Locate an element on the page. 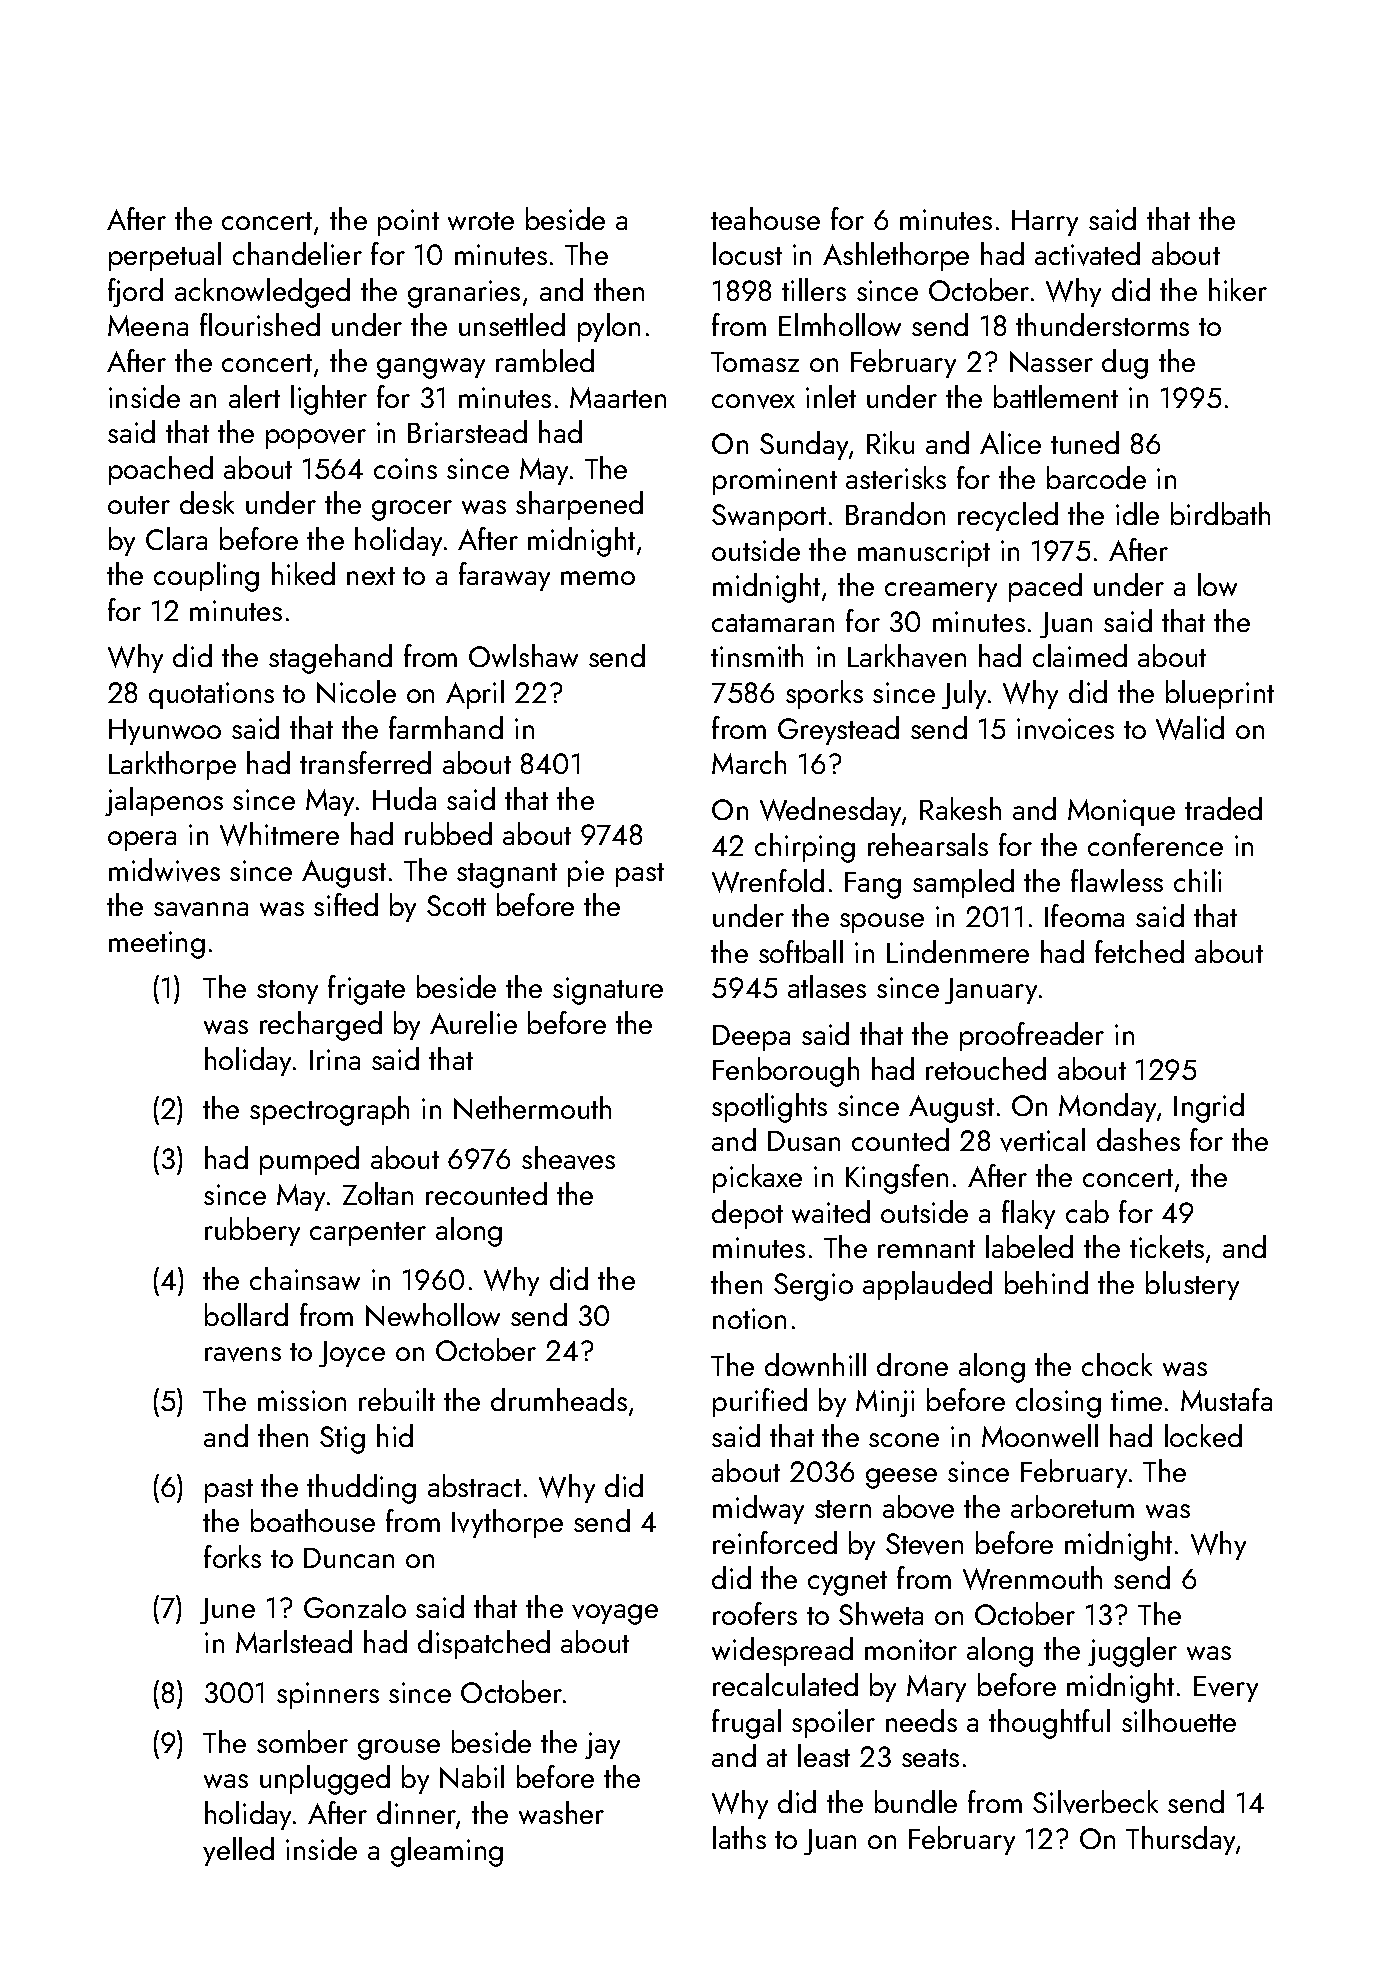 Image resolution: width=1386 pixels, height=1969 pixels. Hyunwoo is located at coordinates (165, 732).
